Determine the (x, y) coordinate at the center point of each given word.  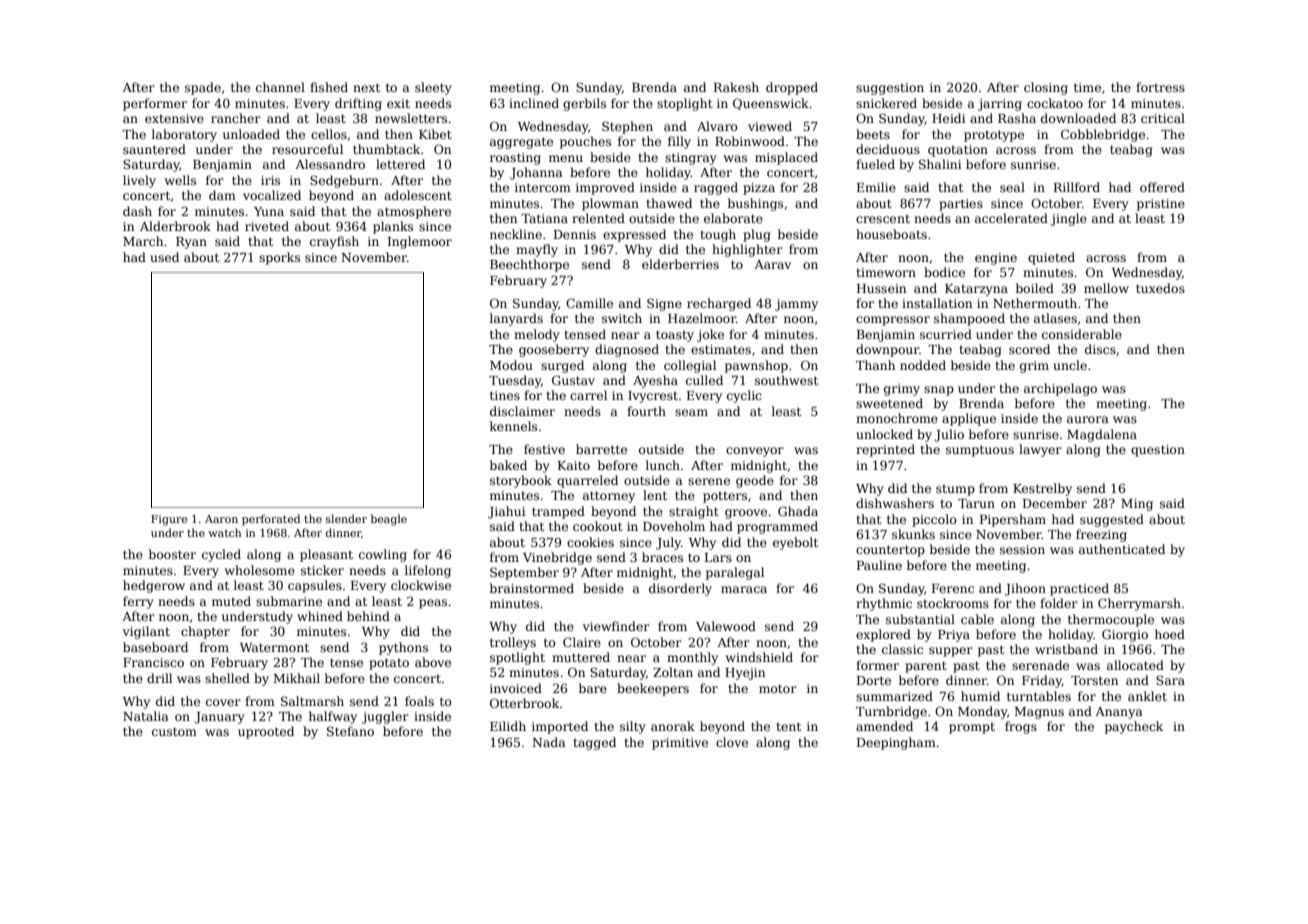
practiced (1079, 589)
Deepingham (896, 743)
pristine (1161, 205)
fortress (1160, 87)
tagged (594, 743)
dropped (792, 88)
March (143, 241)
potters (725, 497)
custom (174, 731)
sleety (433, 88)
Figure (169, 520)
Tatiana (544, 218)
